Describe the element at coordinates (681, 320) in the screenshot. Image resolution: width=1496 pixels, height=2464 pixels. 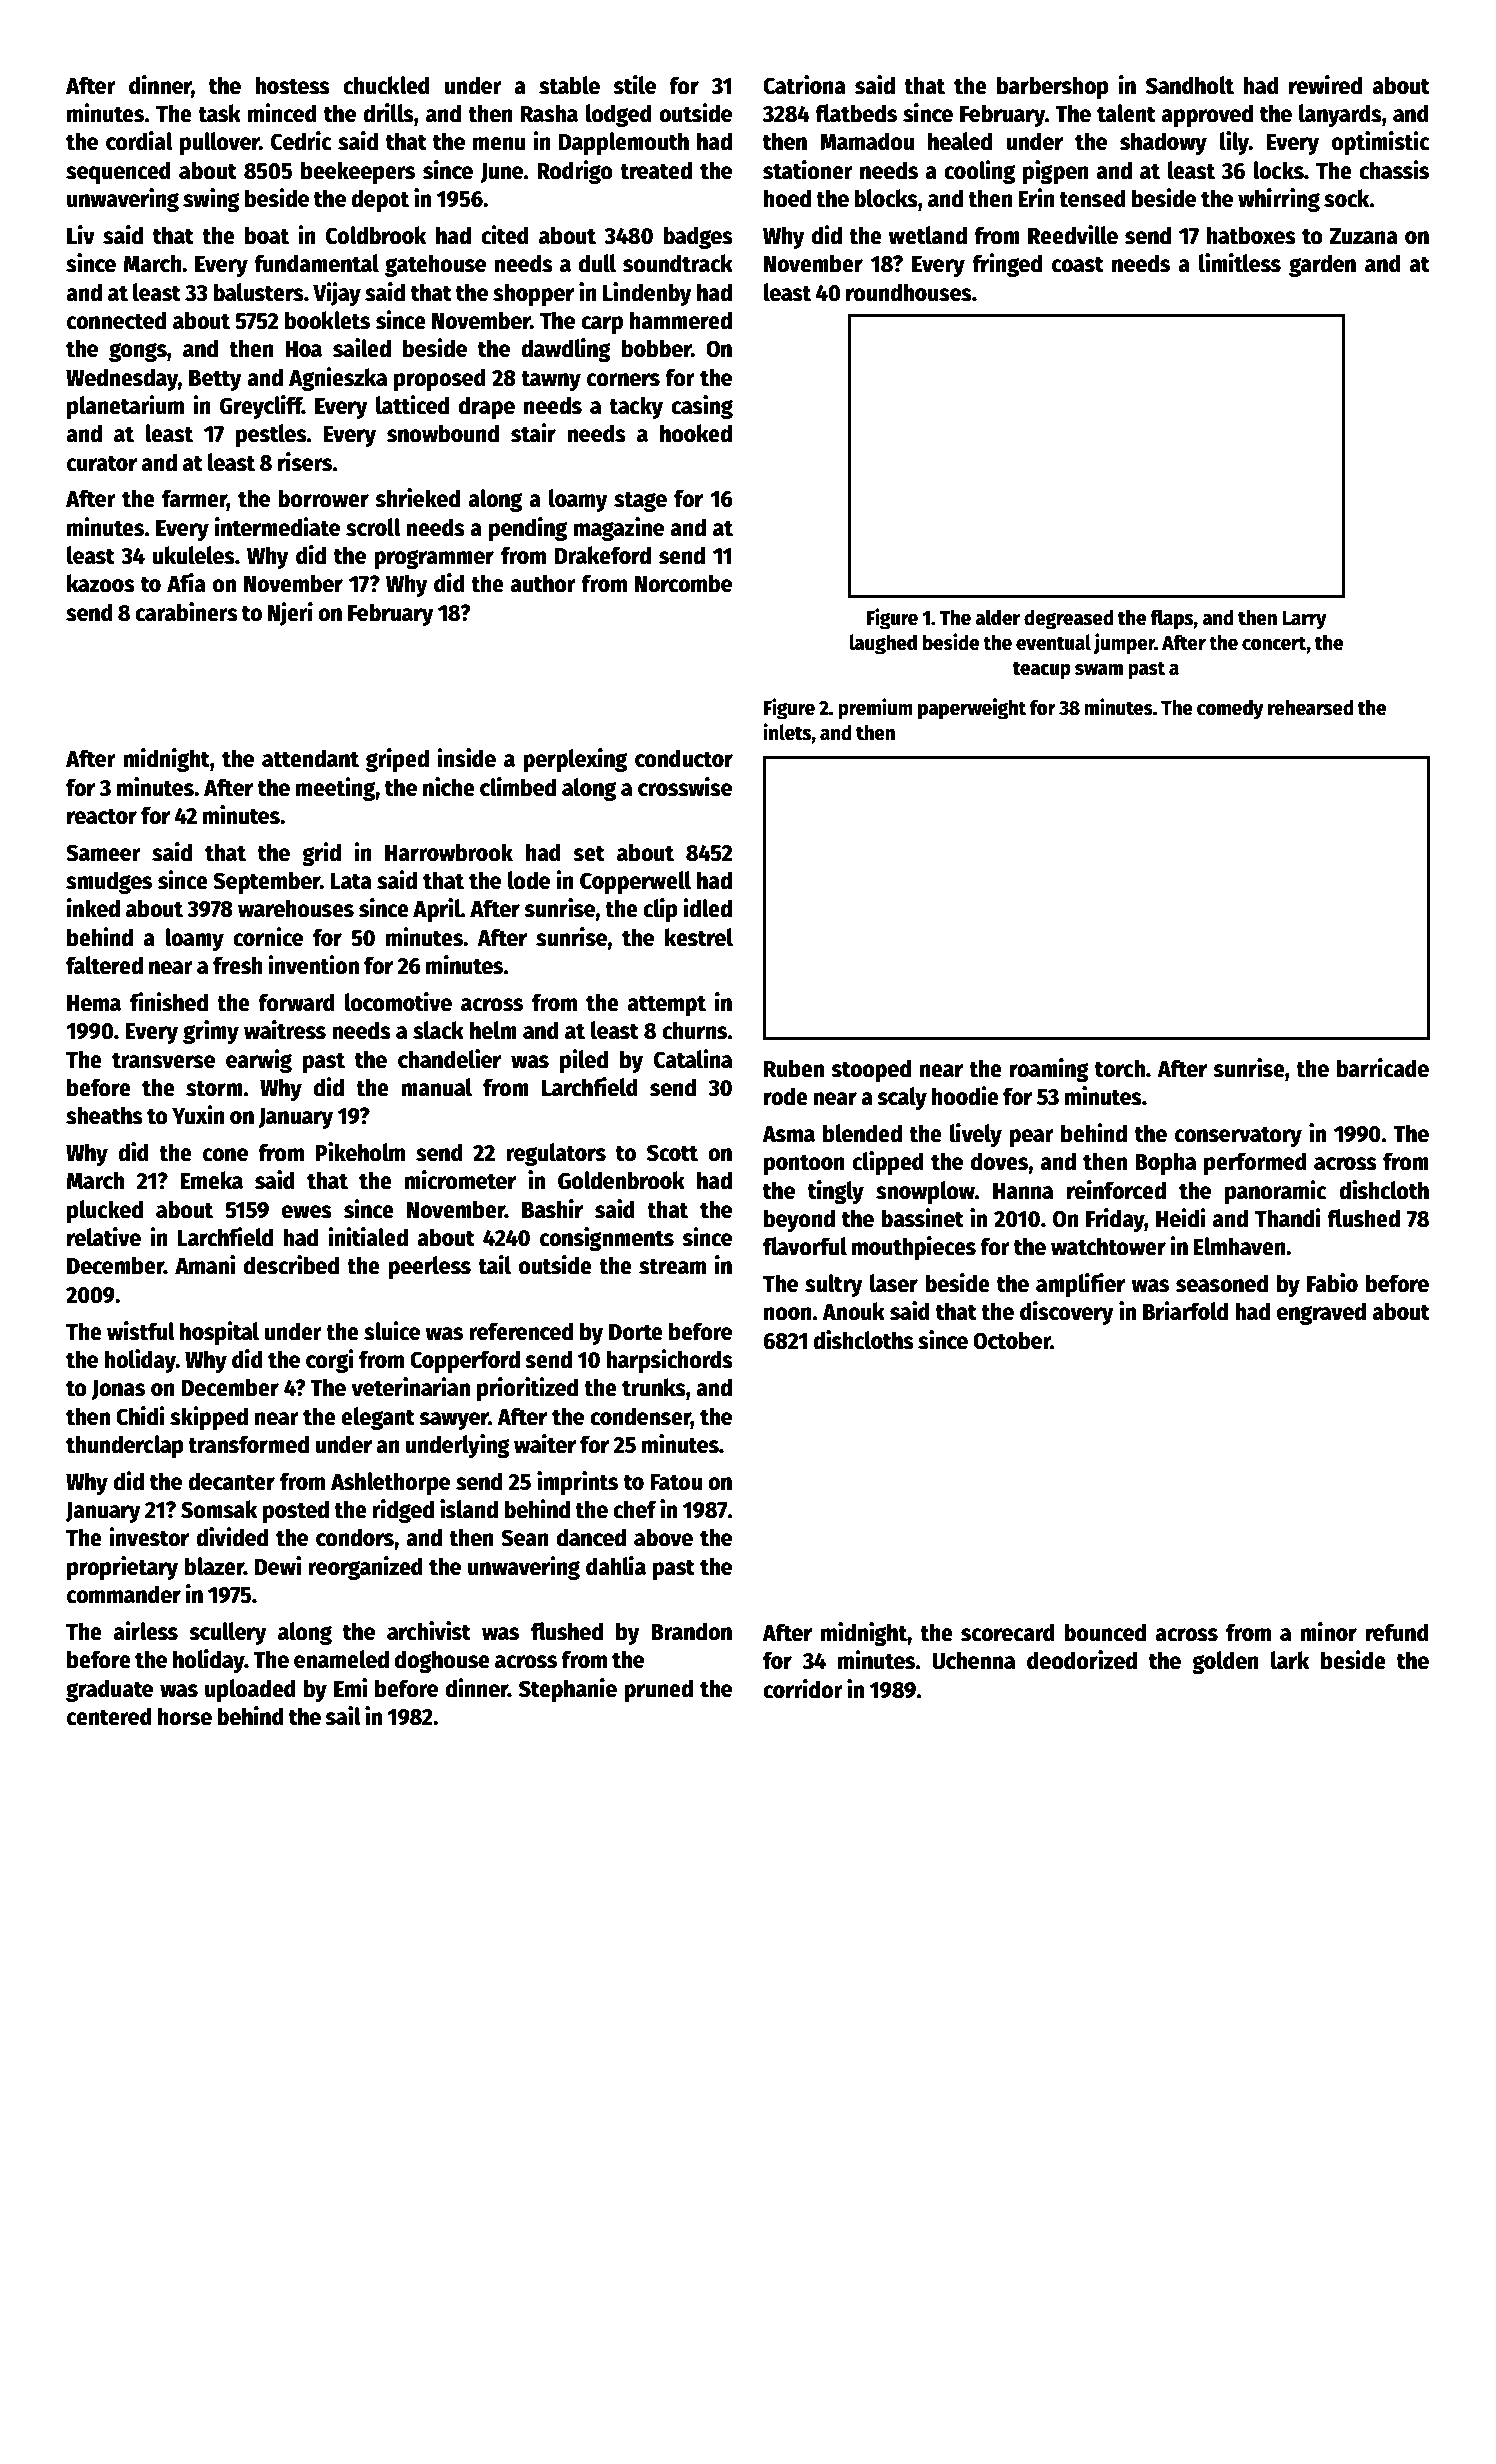
I see `hammered` at that location.
